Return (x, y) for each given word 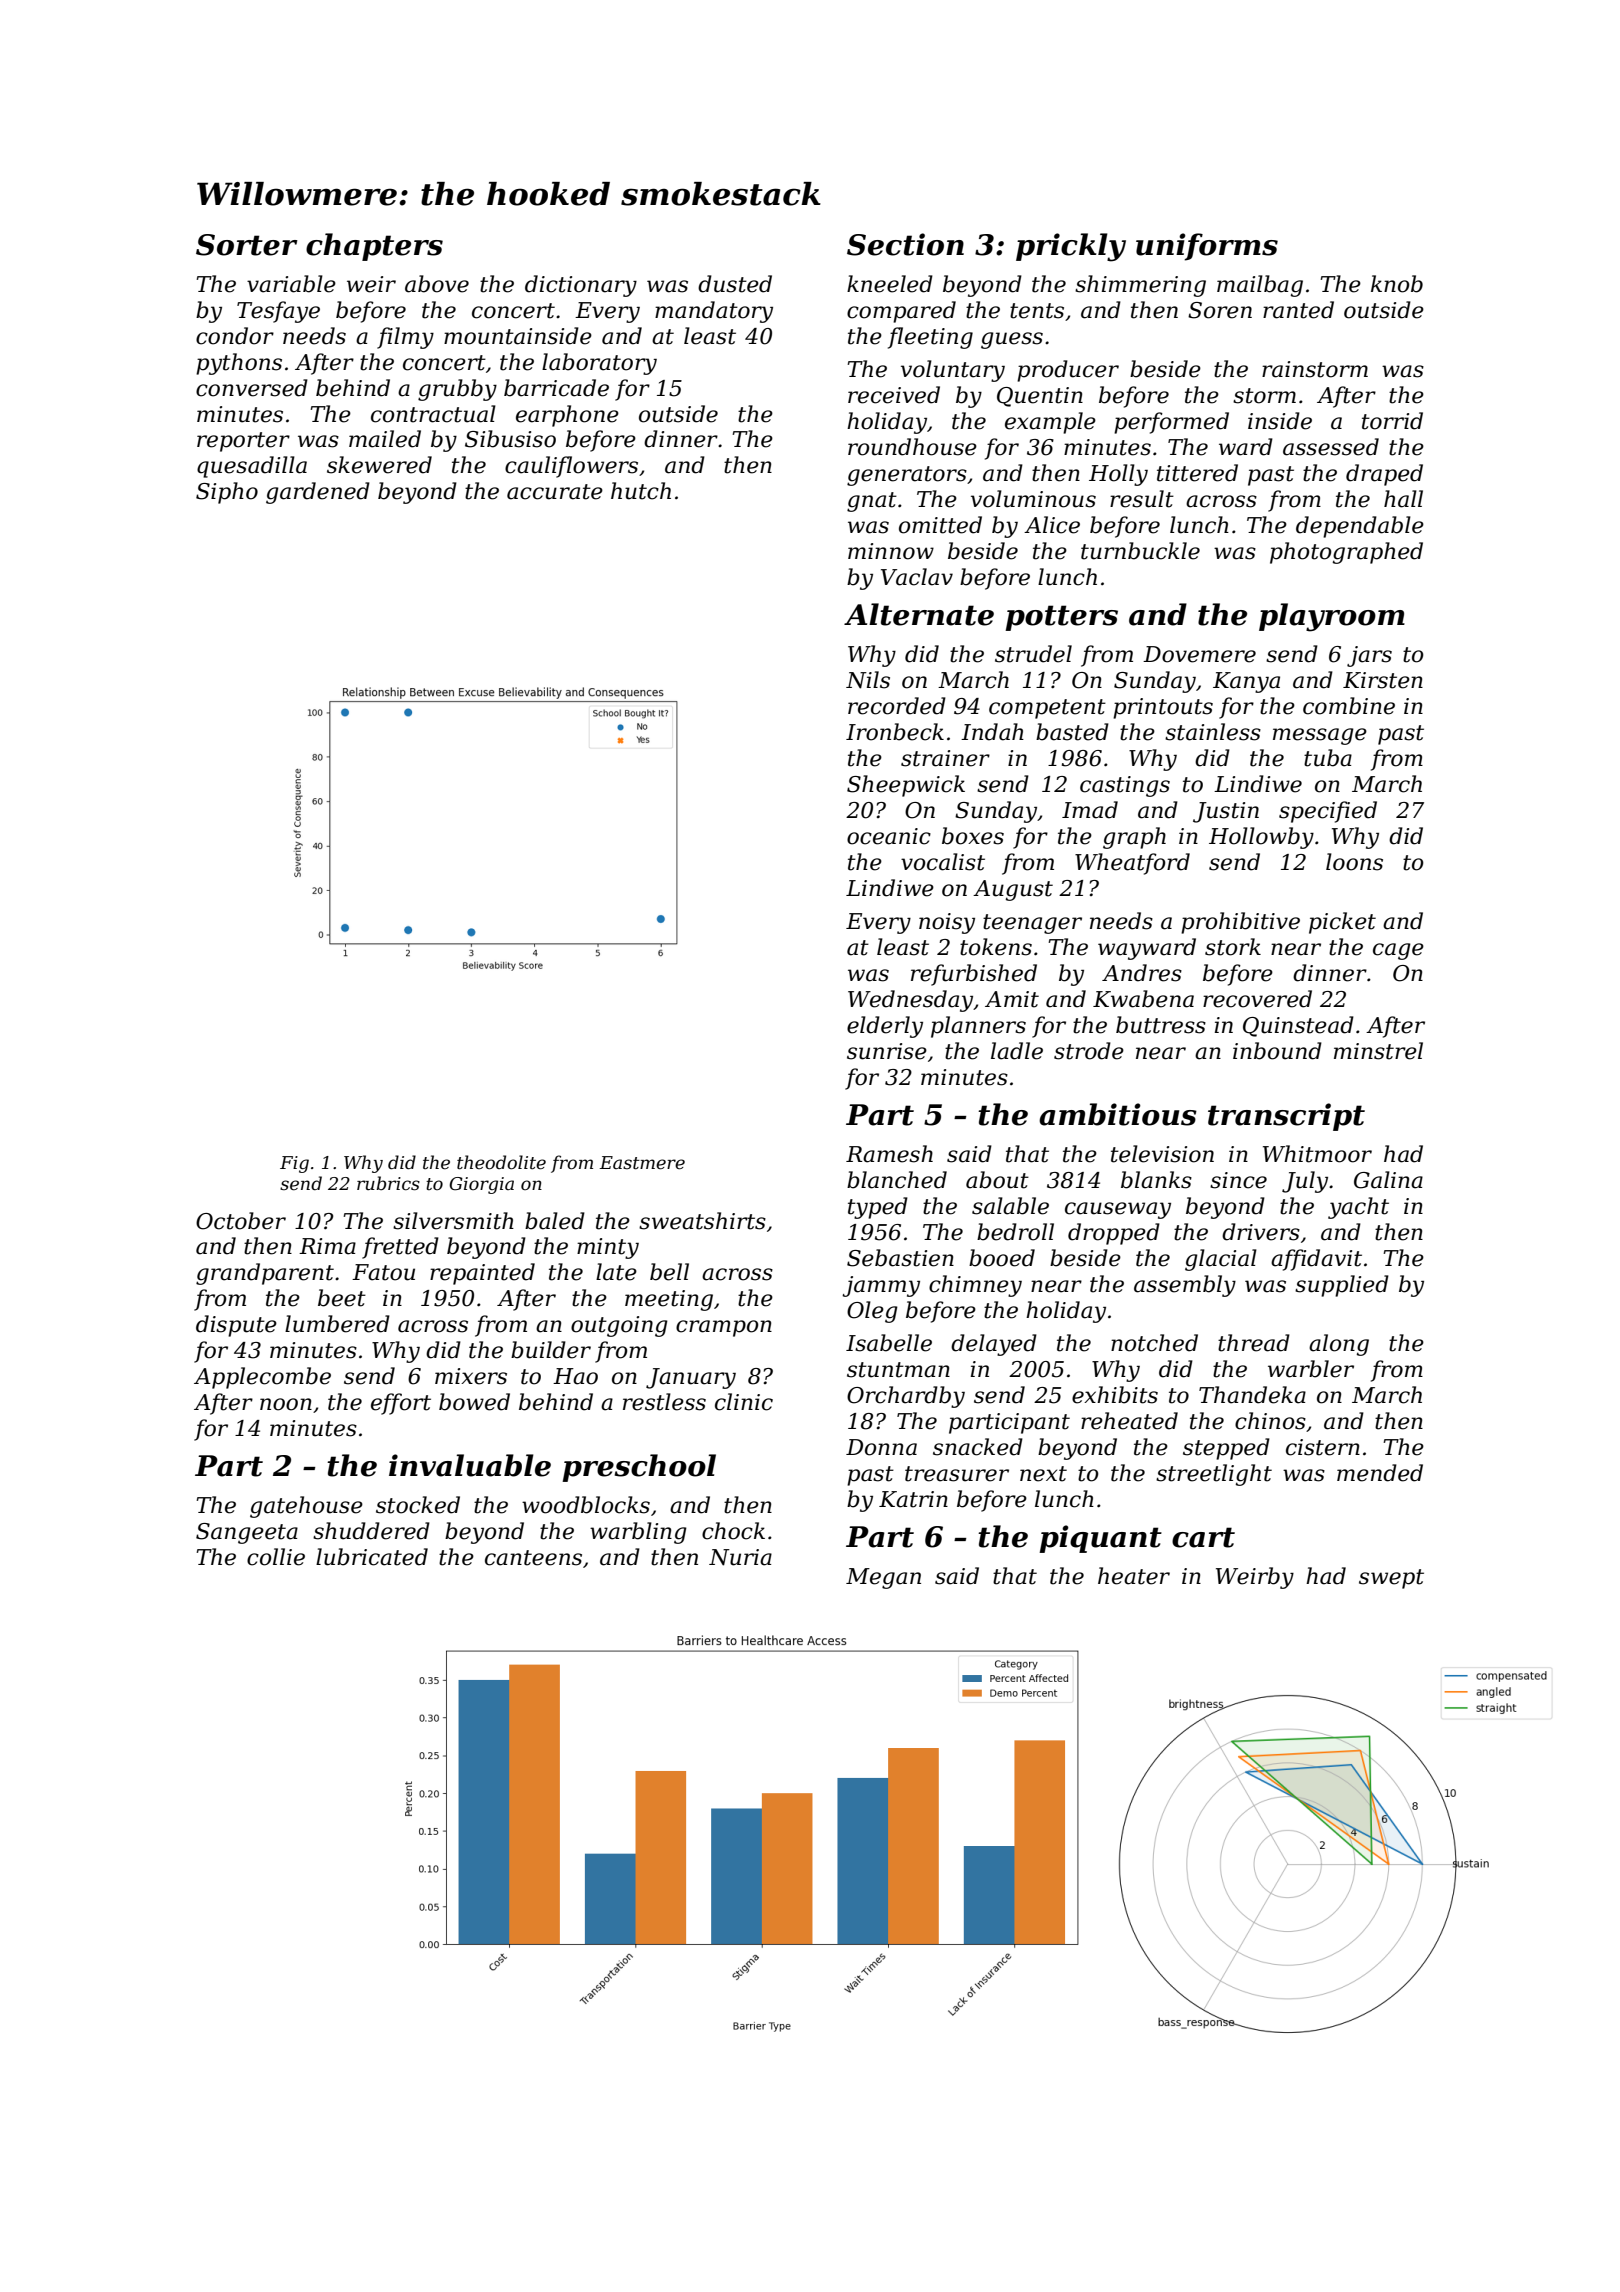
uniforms (1207, 247)
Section (905, 244)
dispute (236, 1326)
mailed (385, 439)
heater (1134, 1576)
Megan (883, 1578)
